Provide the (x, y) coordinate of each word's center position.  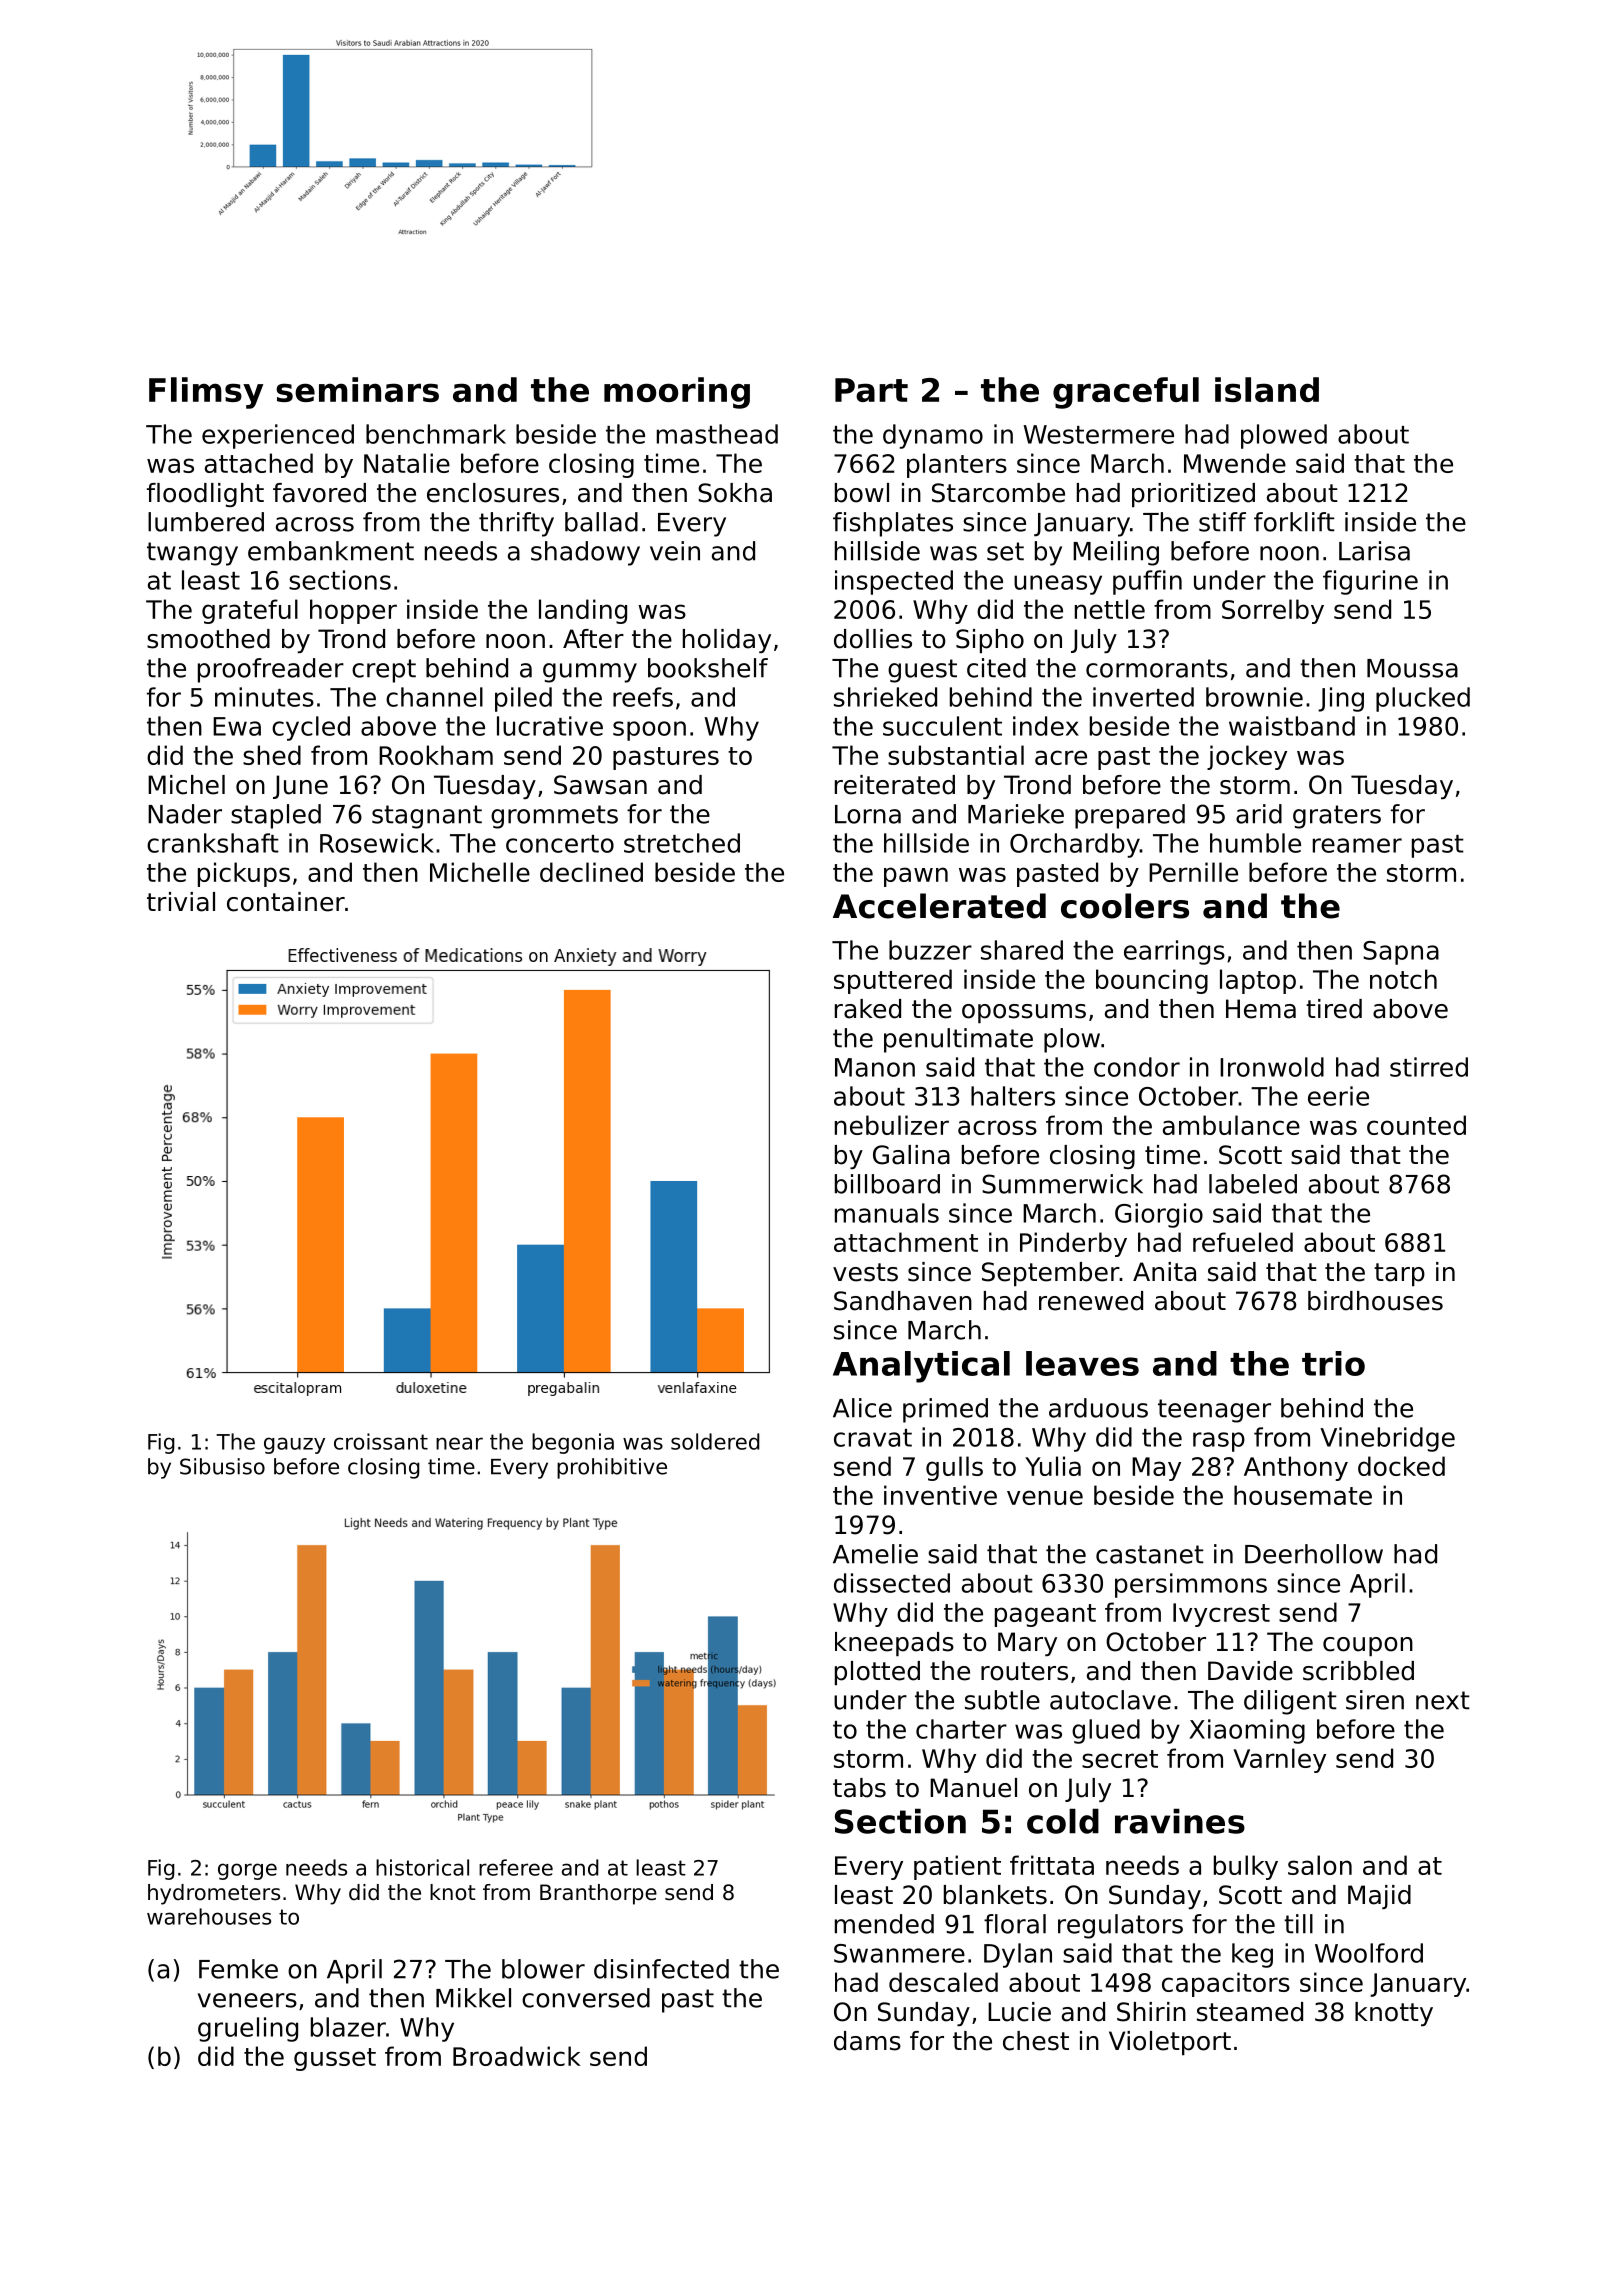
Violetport (1170, 2043)
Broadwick (517, 2056)
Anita (1164, 1272)
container (286, 902)
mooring (677, 393)
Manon (875, 1067)
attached (259, 463)
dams (867, 2041)
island (1267, 389)
